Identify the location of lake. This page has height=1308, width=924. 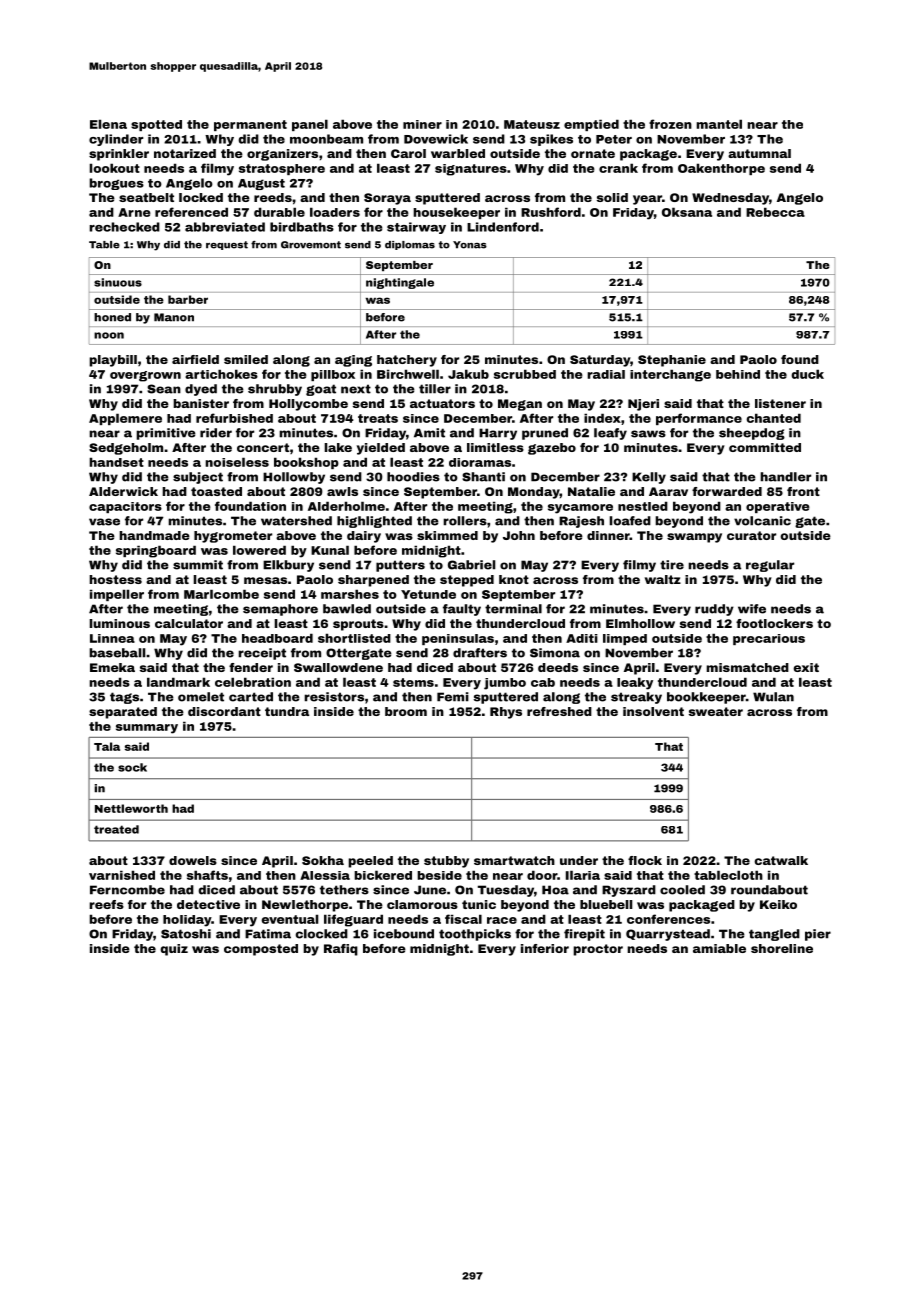
(338, 447).
